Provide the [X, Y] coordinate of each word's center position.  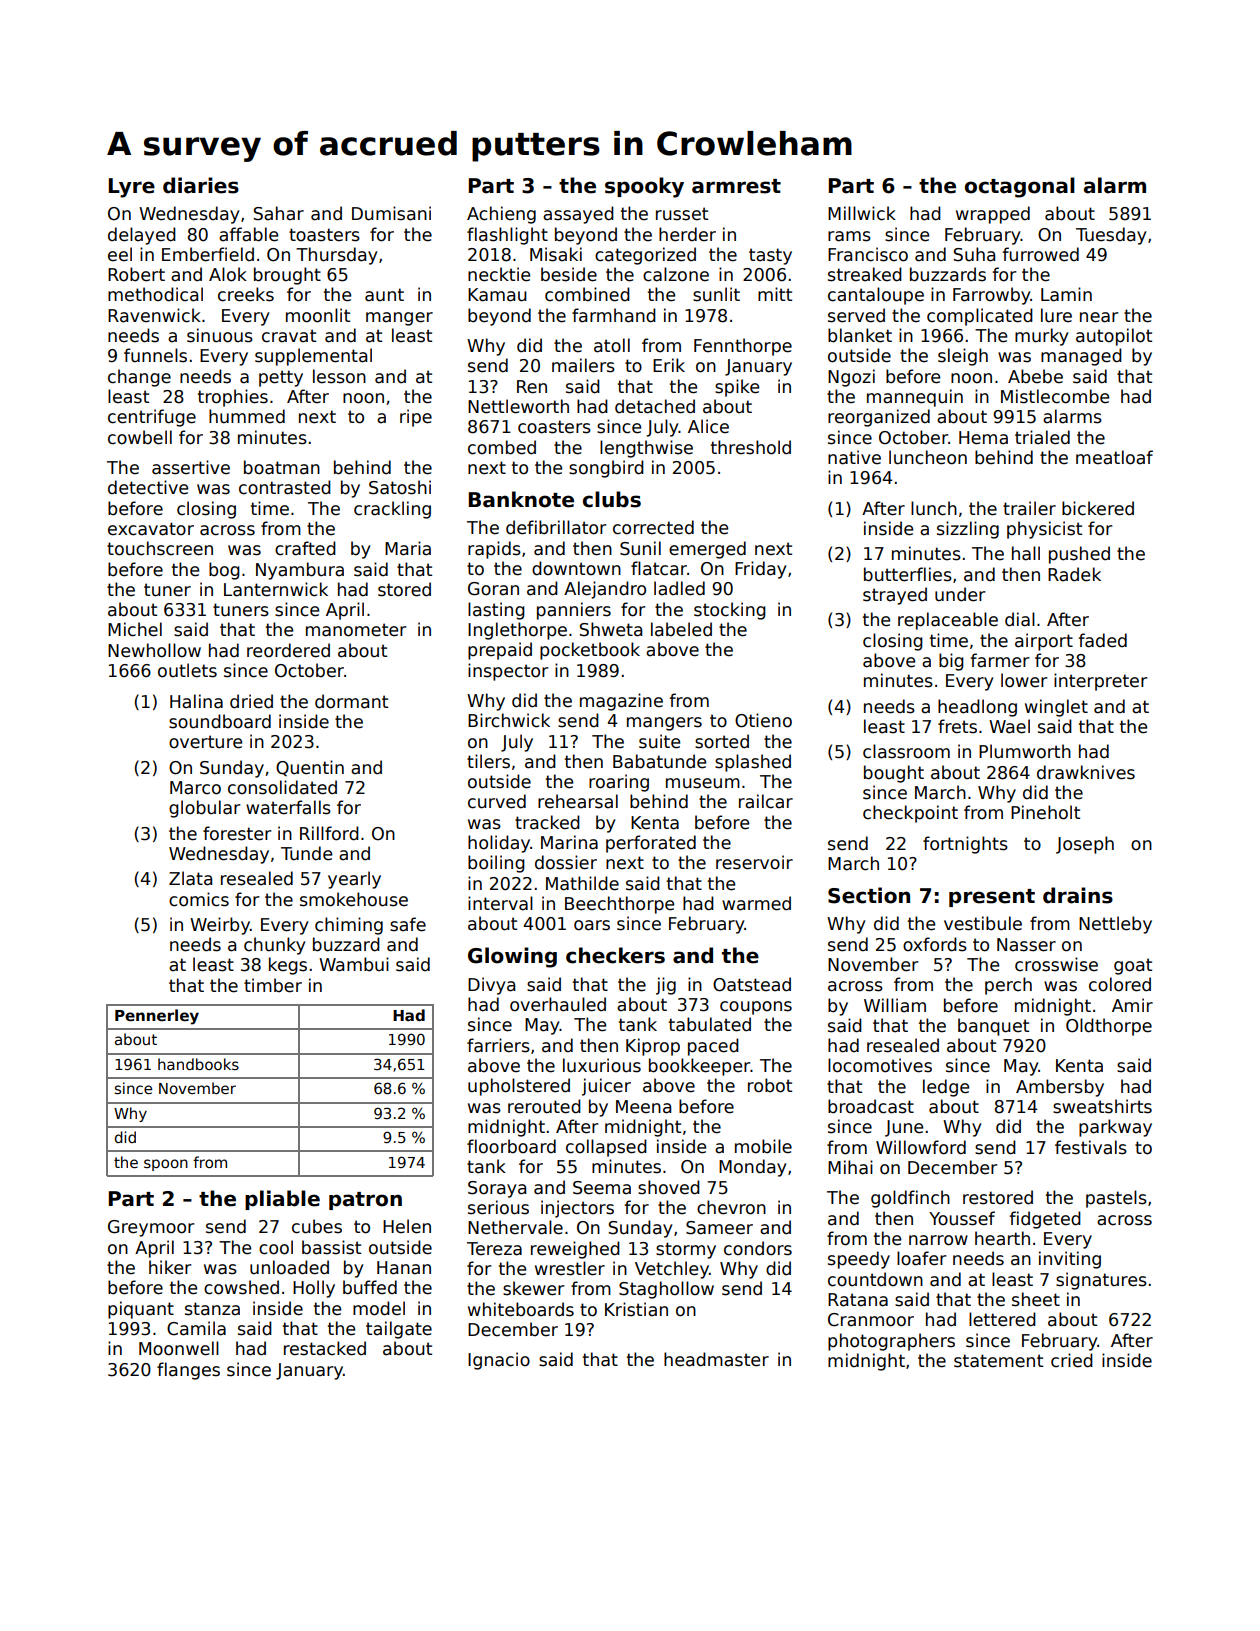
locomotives [880, 1065]
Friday [761, 570]
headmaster [716, 1359]
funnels [155, 355]
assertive [191, 467]
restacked [325, 1348]
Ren [532, 387]
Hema [983, 438]
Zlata [190, 878]
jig [666, 986]
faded [1102, 640]
